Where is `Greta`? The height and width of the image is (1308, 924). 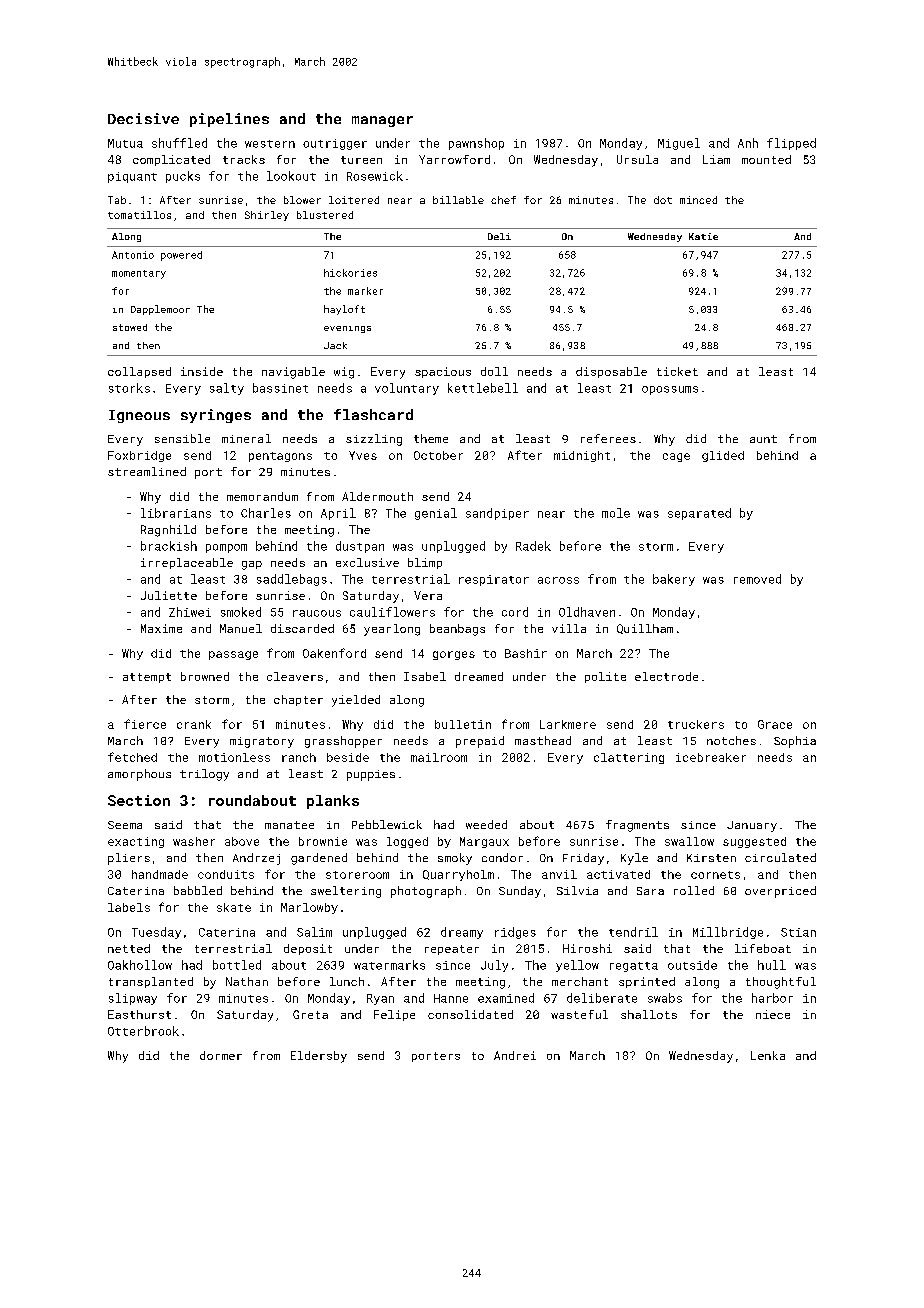
Greta is located at coordinates (310, 1014).
